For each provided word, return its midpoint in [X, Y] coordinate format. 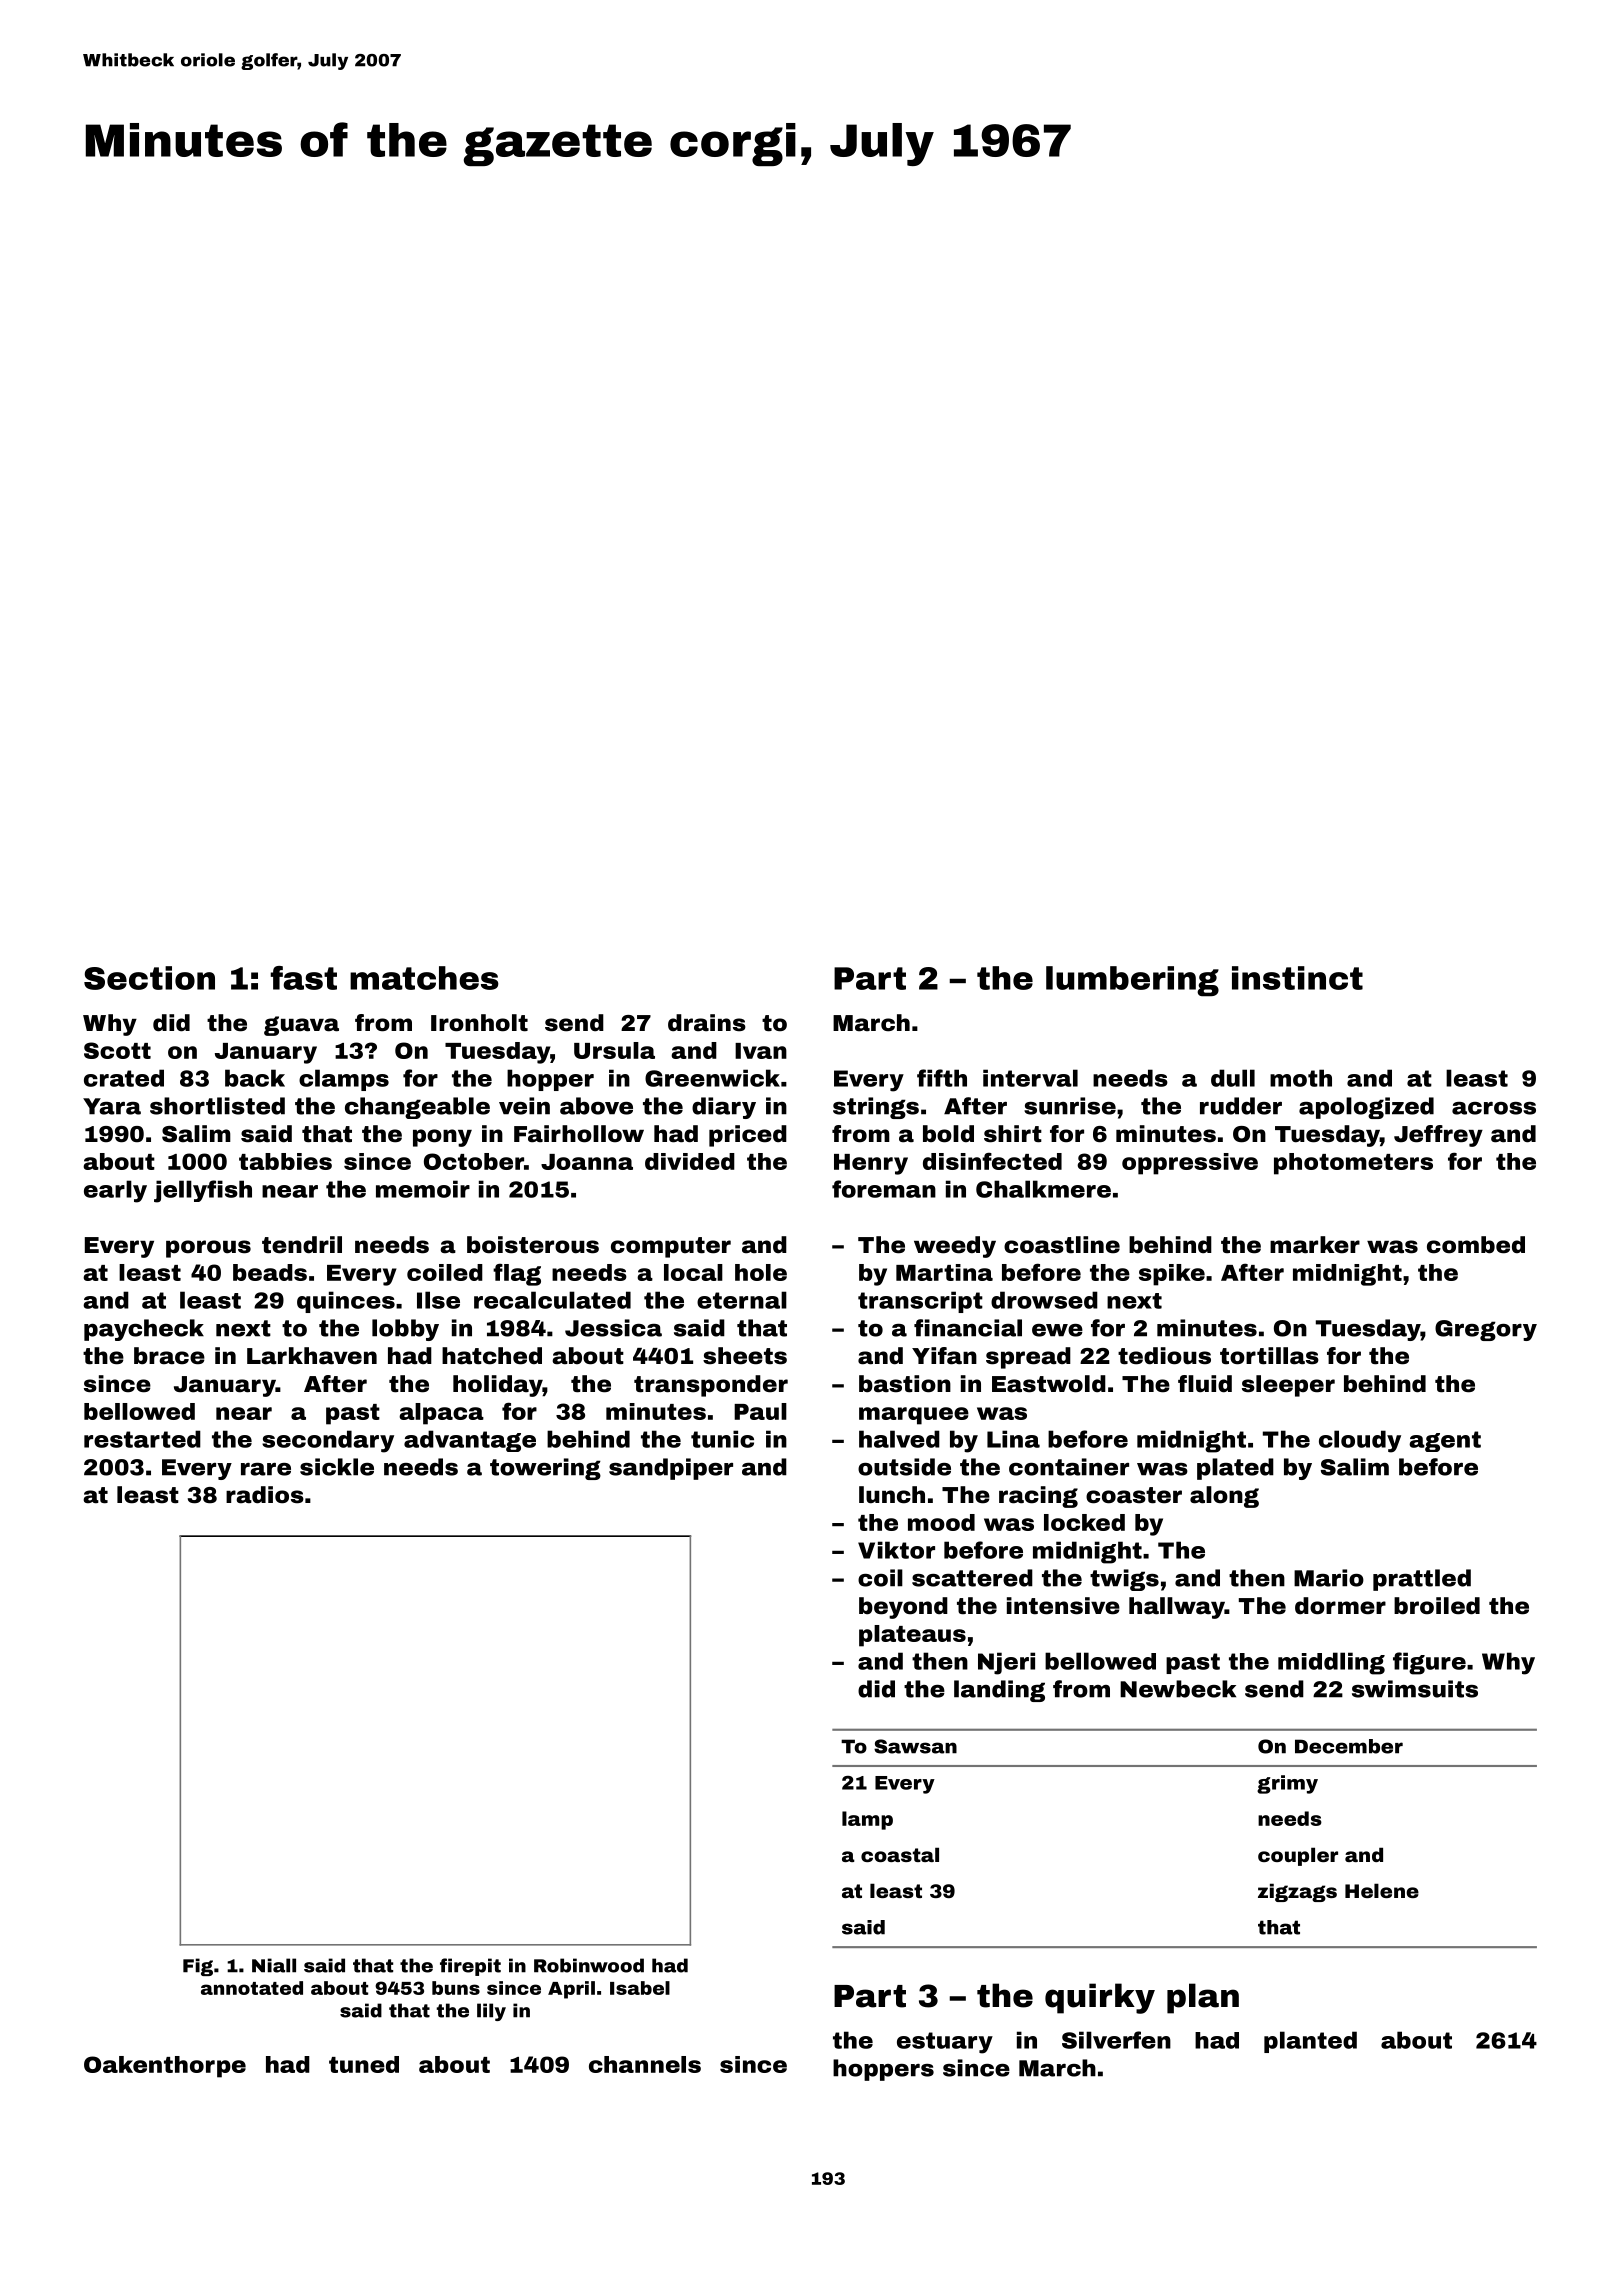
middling [1331, 1663]
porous [208, 1249]
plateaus [912, 1636]
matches [424, 978]
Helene [1382, 1890]
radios [265, 1495]
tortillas [1269, 1356]
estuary [945, 2043]
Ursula [614, 1050]
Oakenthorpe [165, 2067]
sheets [745, 1356]
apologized [1366, 1108]
